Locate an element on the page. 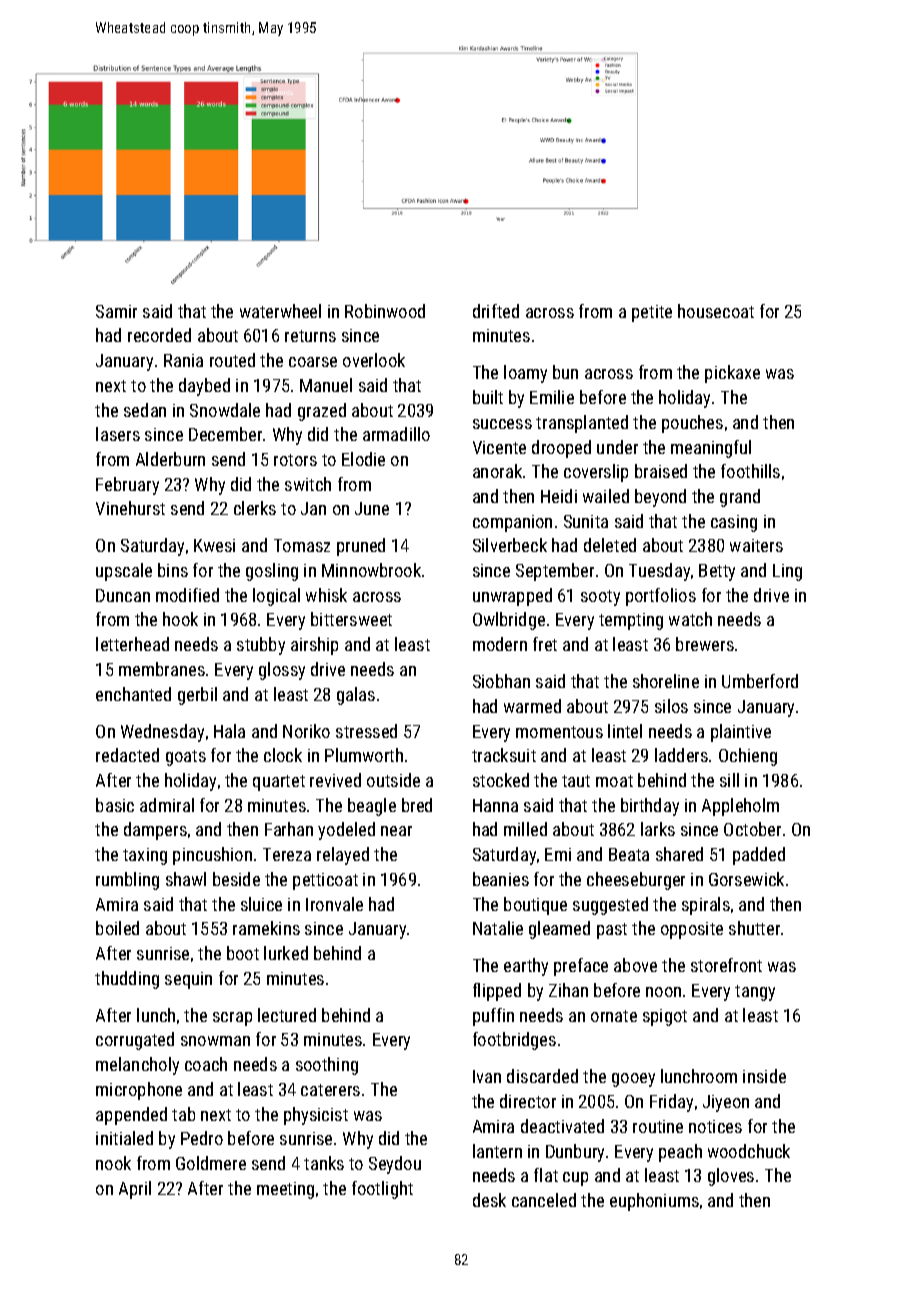  Pedro is located at coordinates (202, 1138).
